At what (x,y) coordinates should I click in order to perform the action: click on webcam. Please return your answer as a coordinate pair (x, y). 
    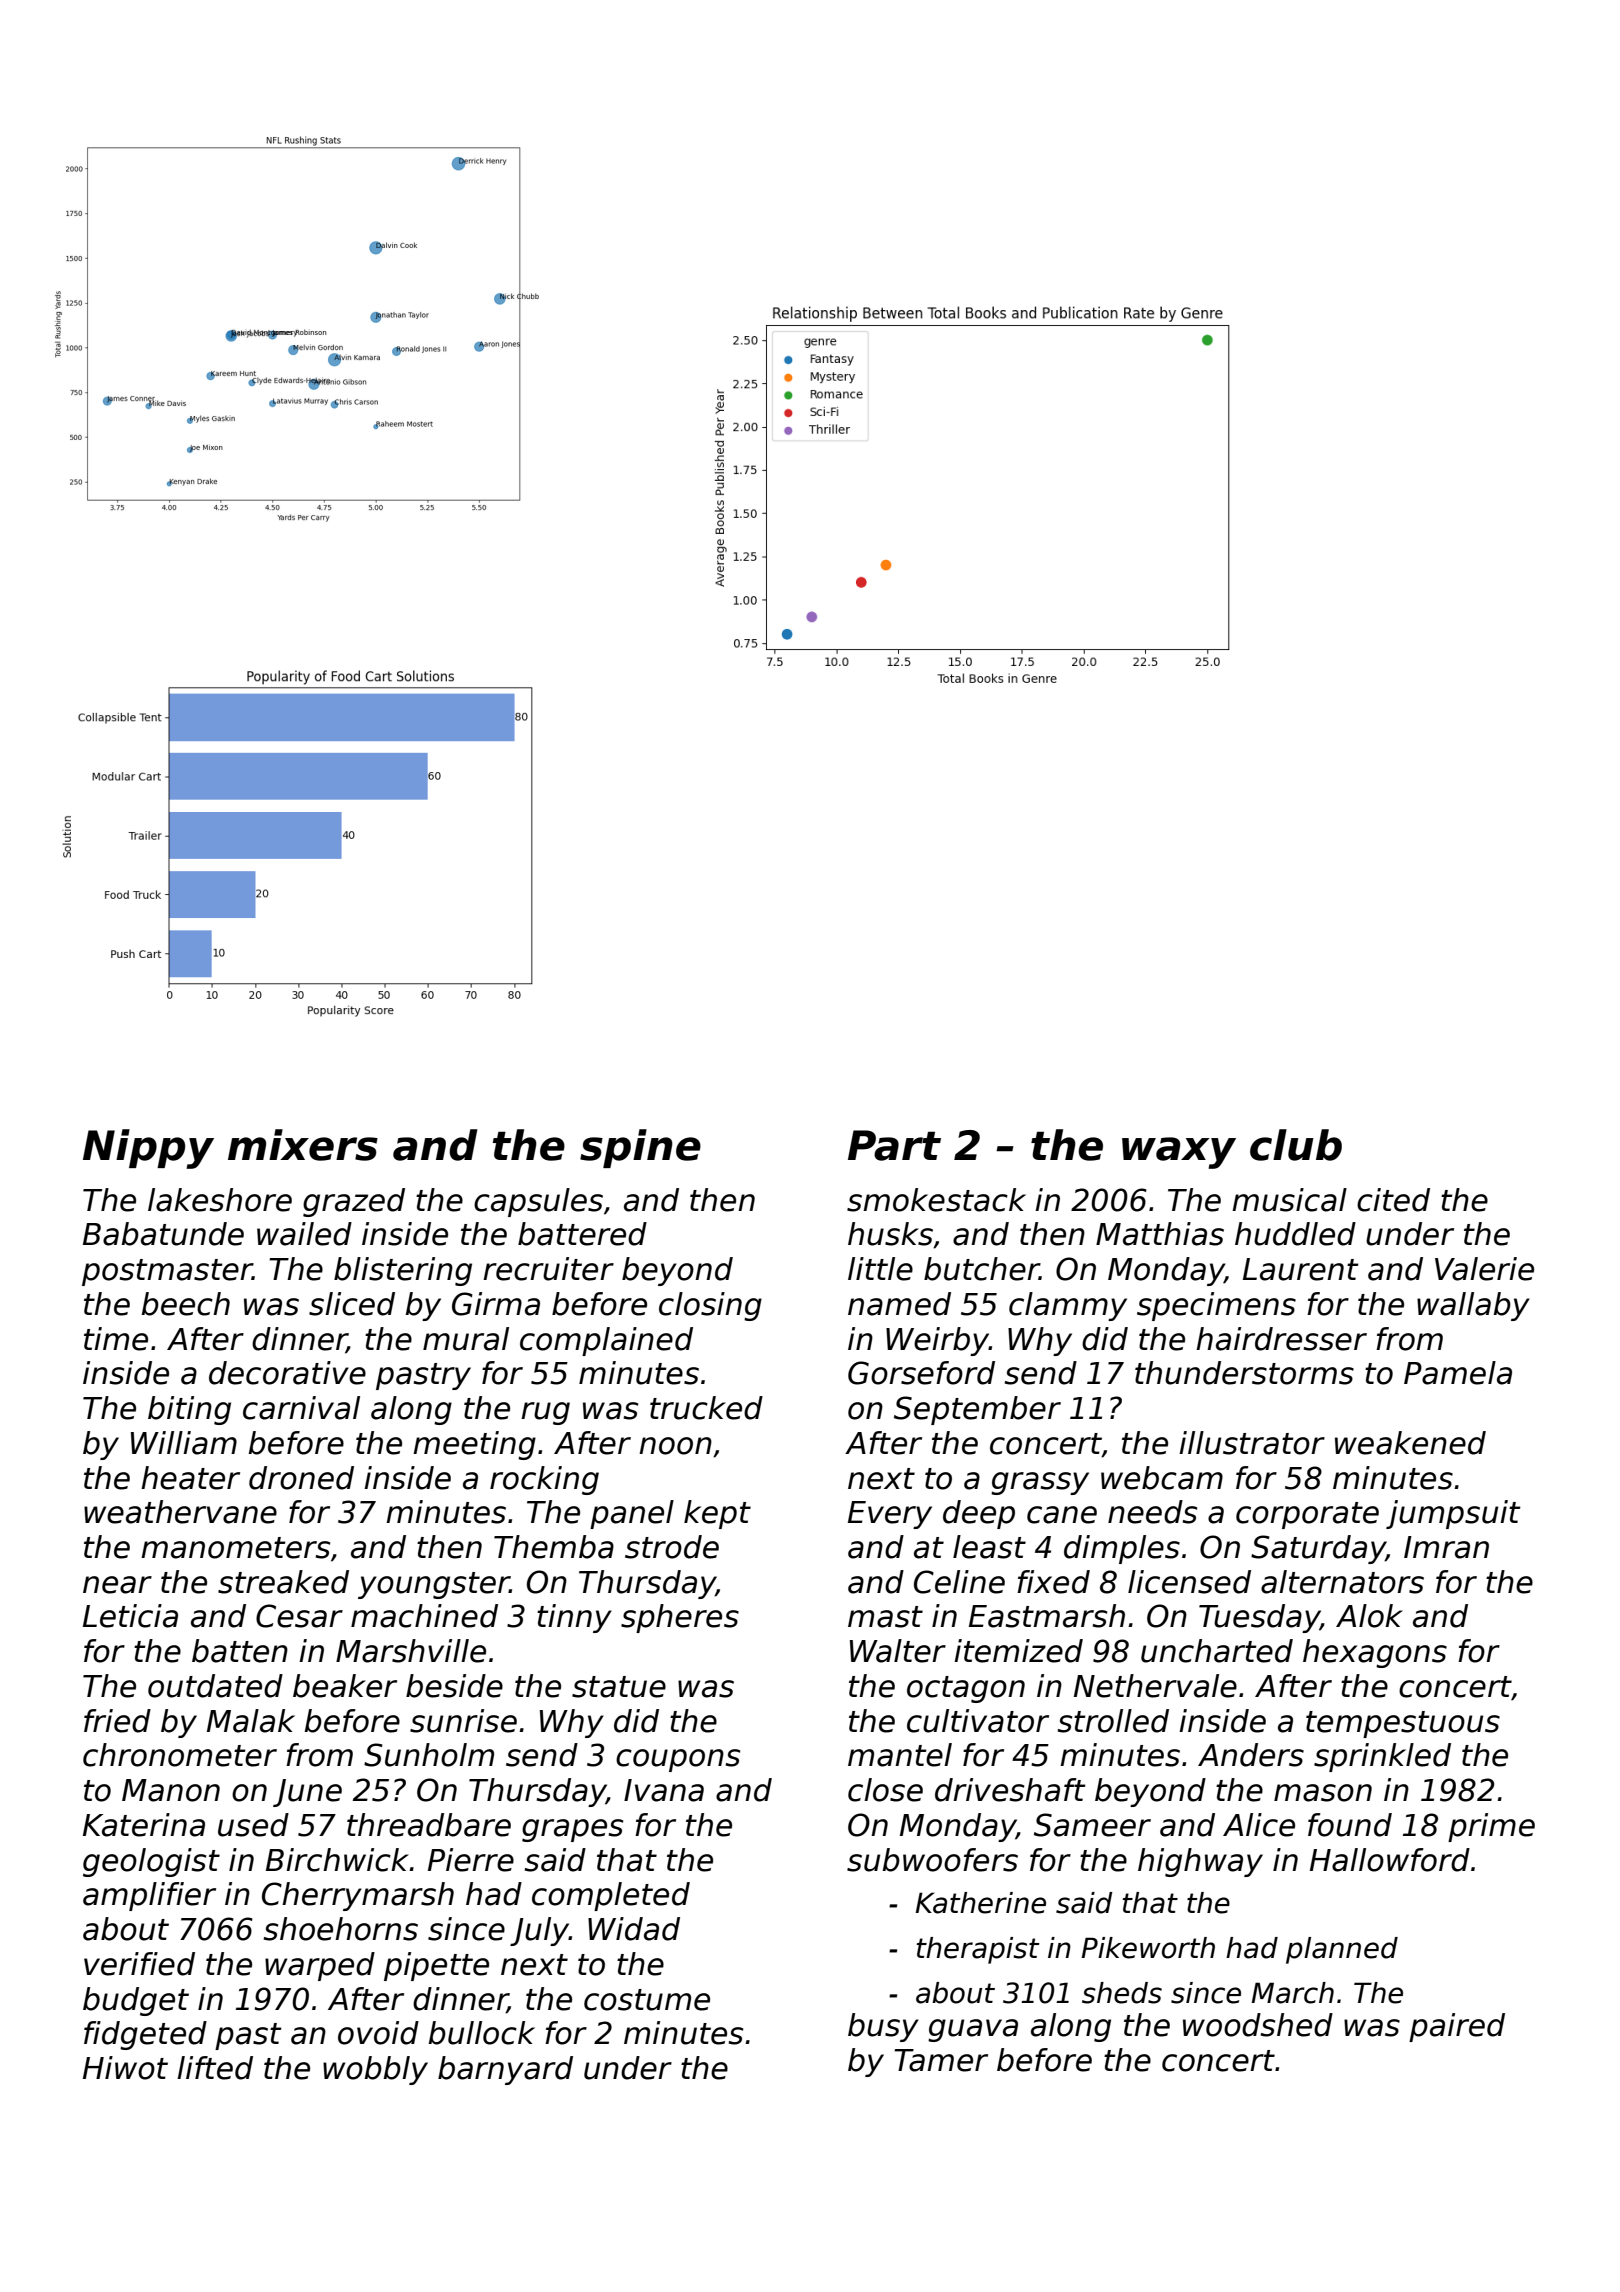
    Looking at the image, I should click on (1162, 1478).
